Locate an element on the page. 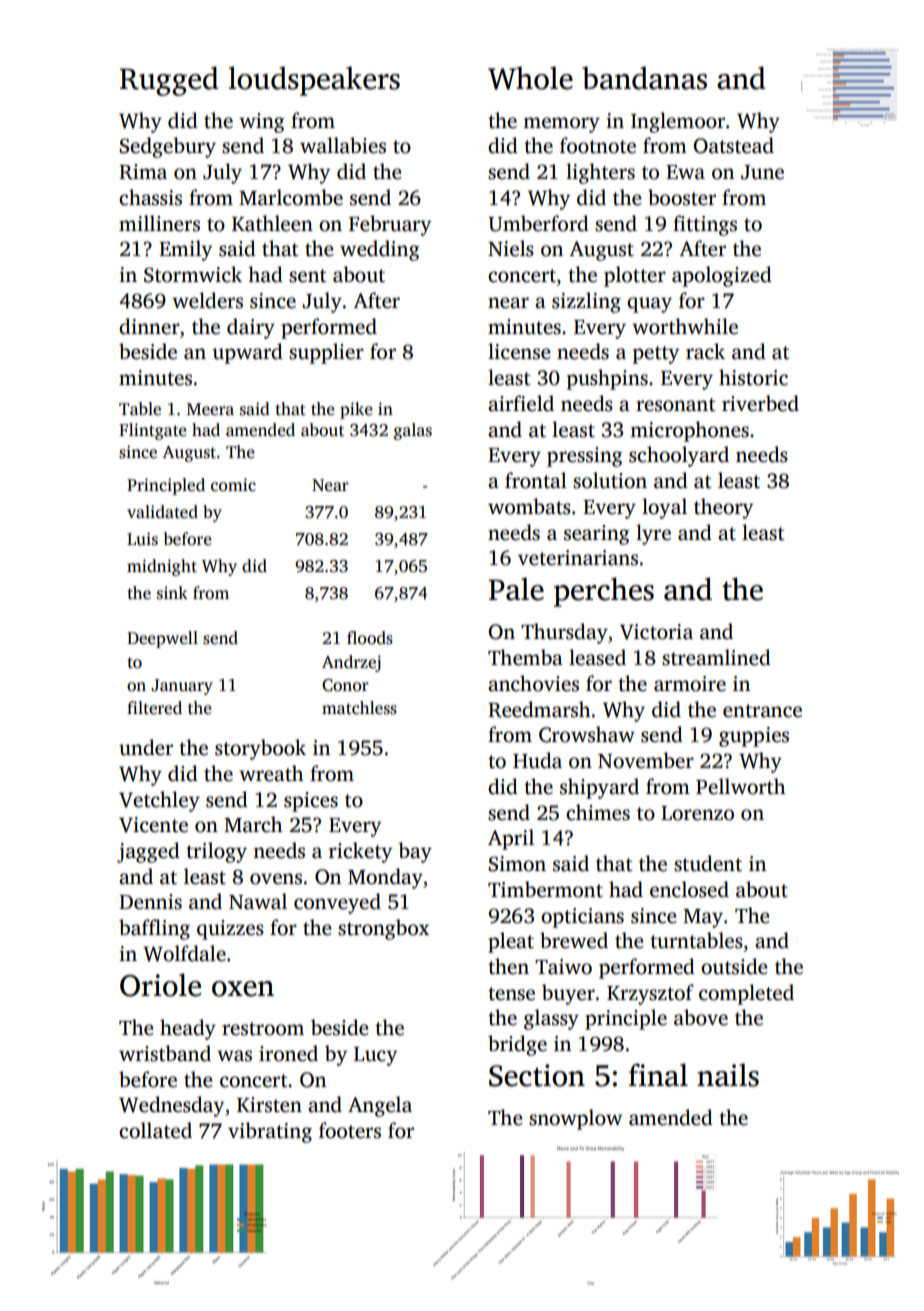 This document has height=1311, width=924. vibrating is located at coordinates (270, 1132).
